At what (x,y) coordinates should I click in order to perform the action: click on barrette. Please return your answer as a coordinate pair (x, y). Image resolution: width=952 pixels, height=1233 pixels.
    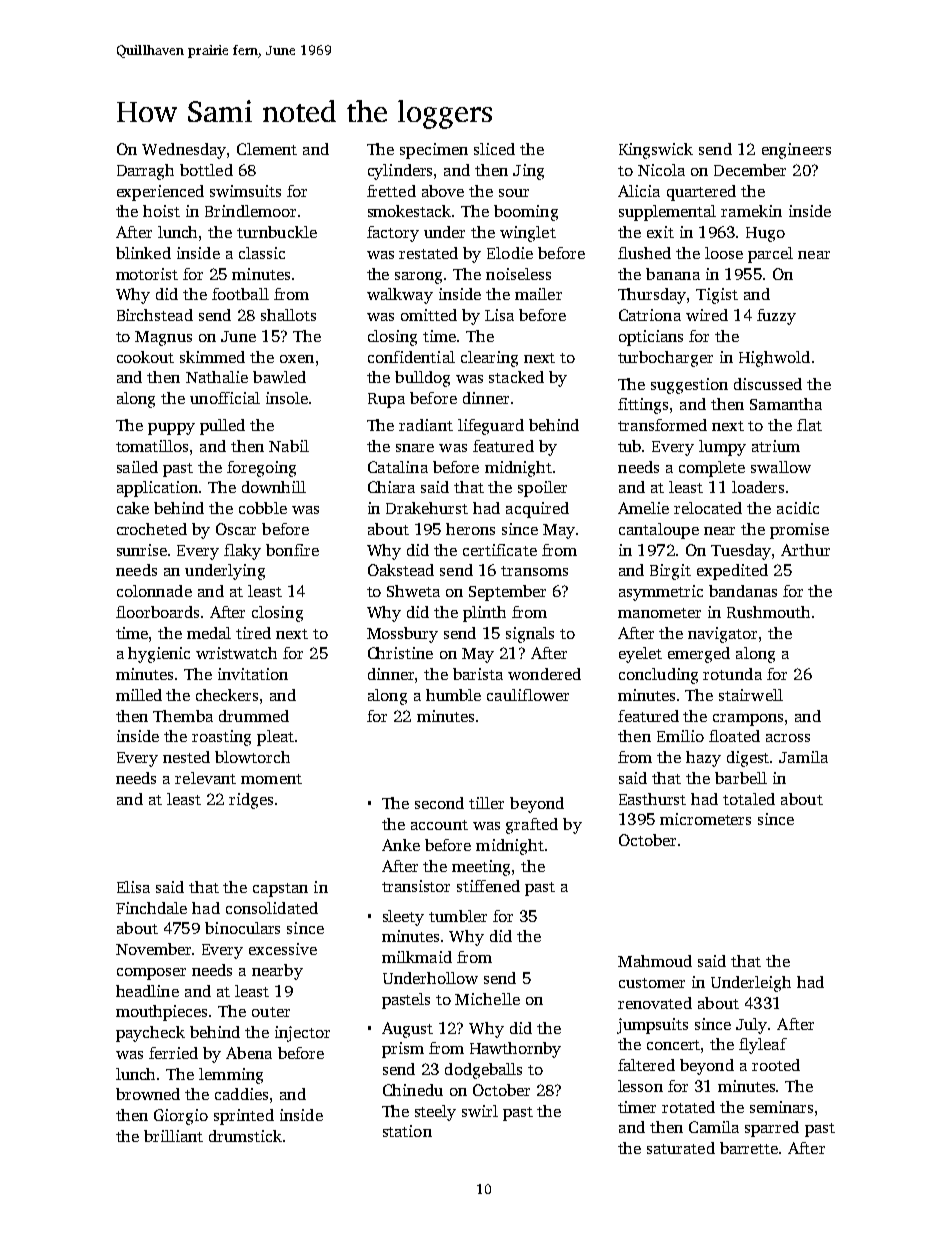
    Looking at the image, I should click on (749, 1148).
